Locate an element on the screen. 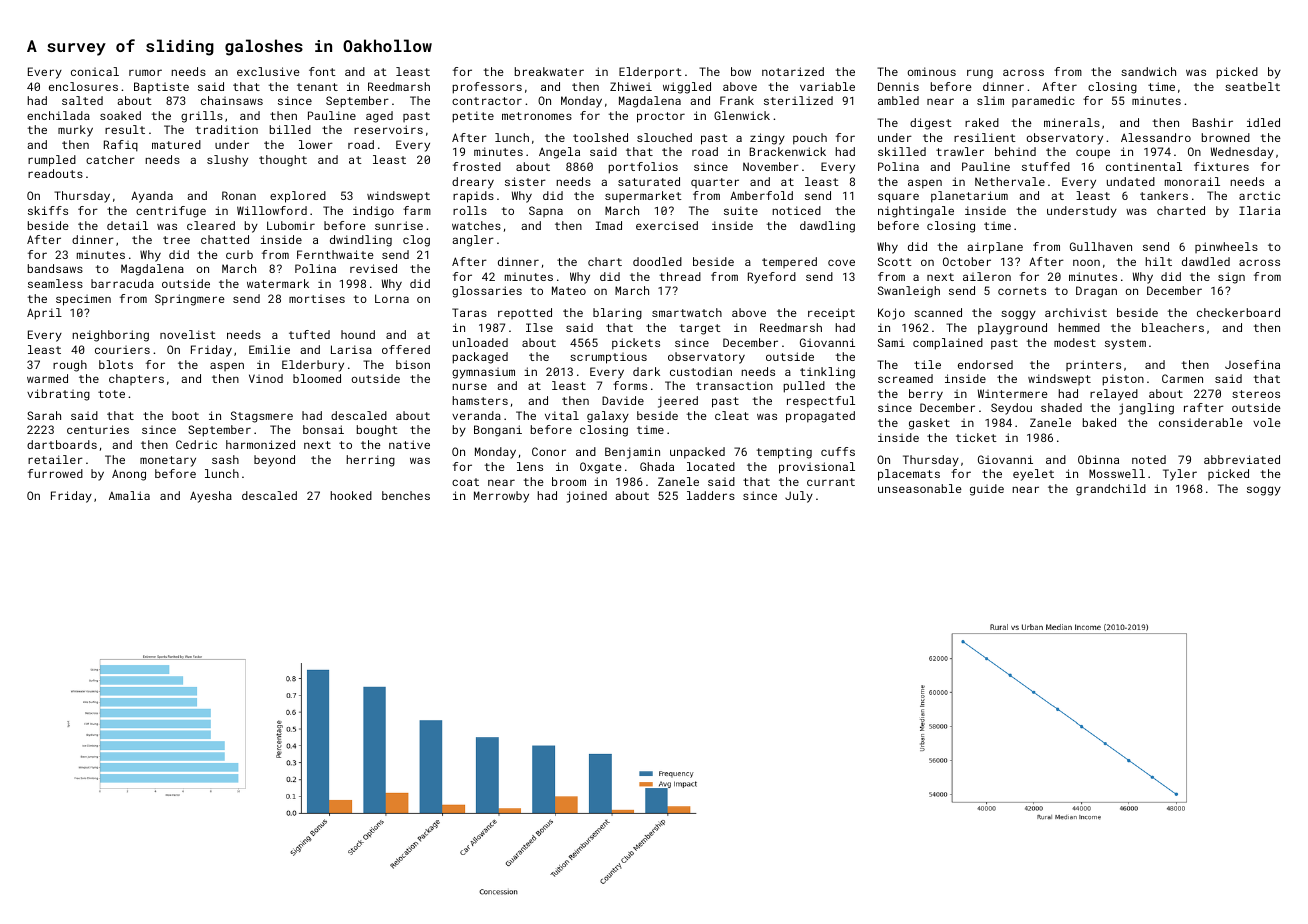 Image resolution: width=1308 pixels, height=924 pixels. Ronan is located at coordinates (239, 195).
